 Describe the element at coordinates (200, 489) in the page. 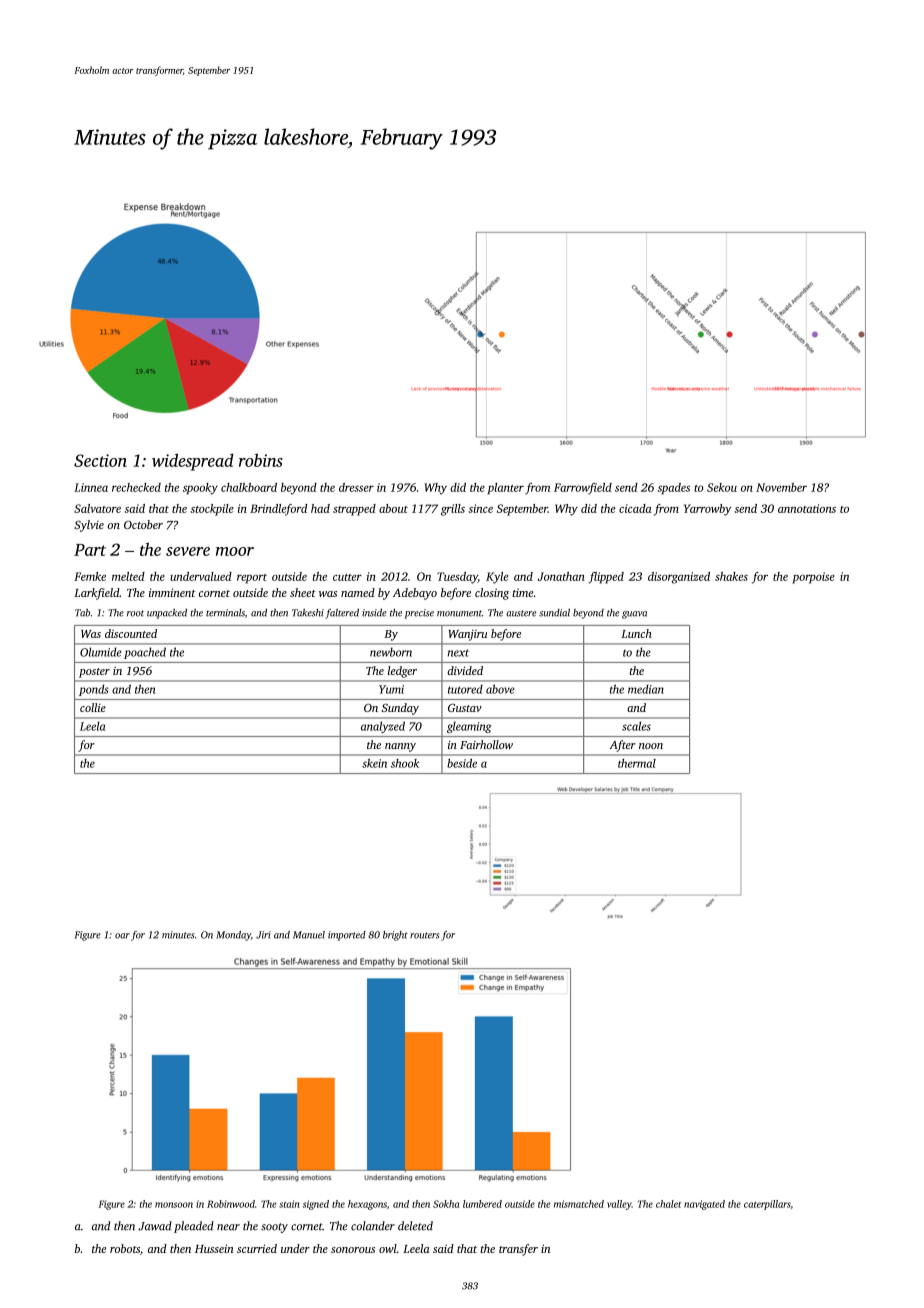

I see `spooky` at that location.
